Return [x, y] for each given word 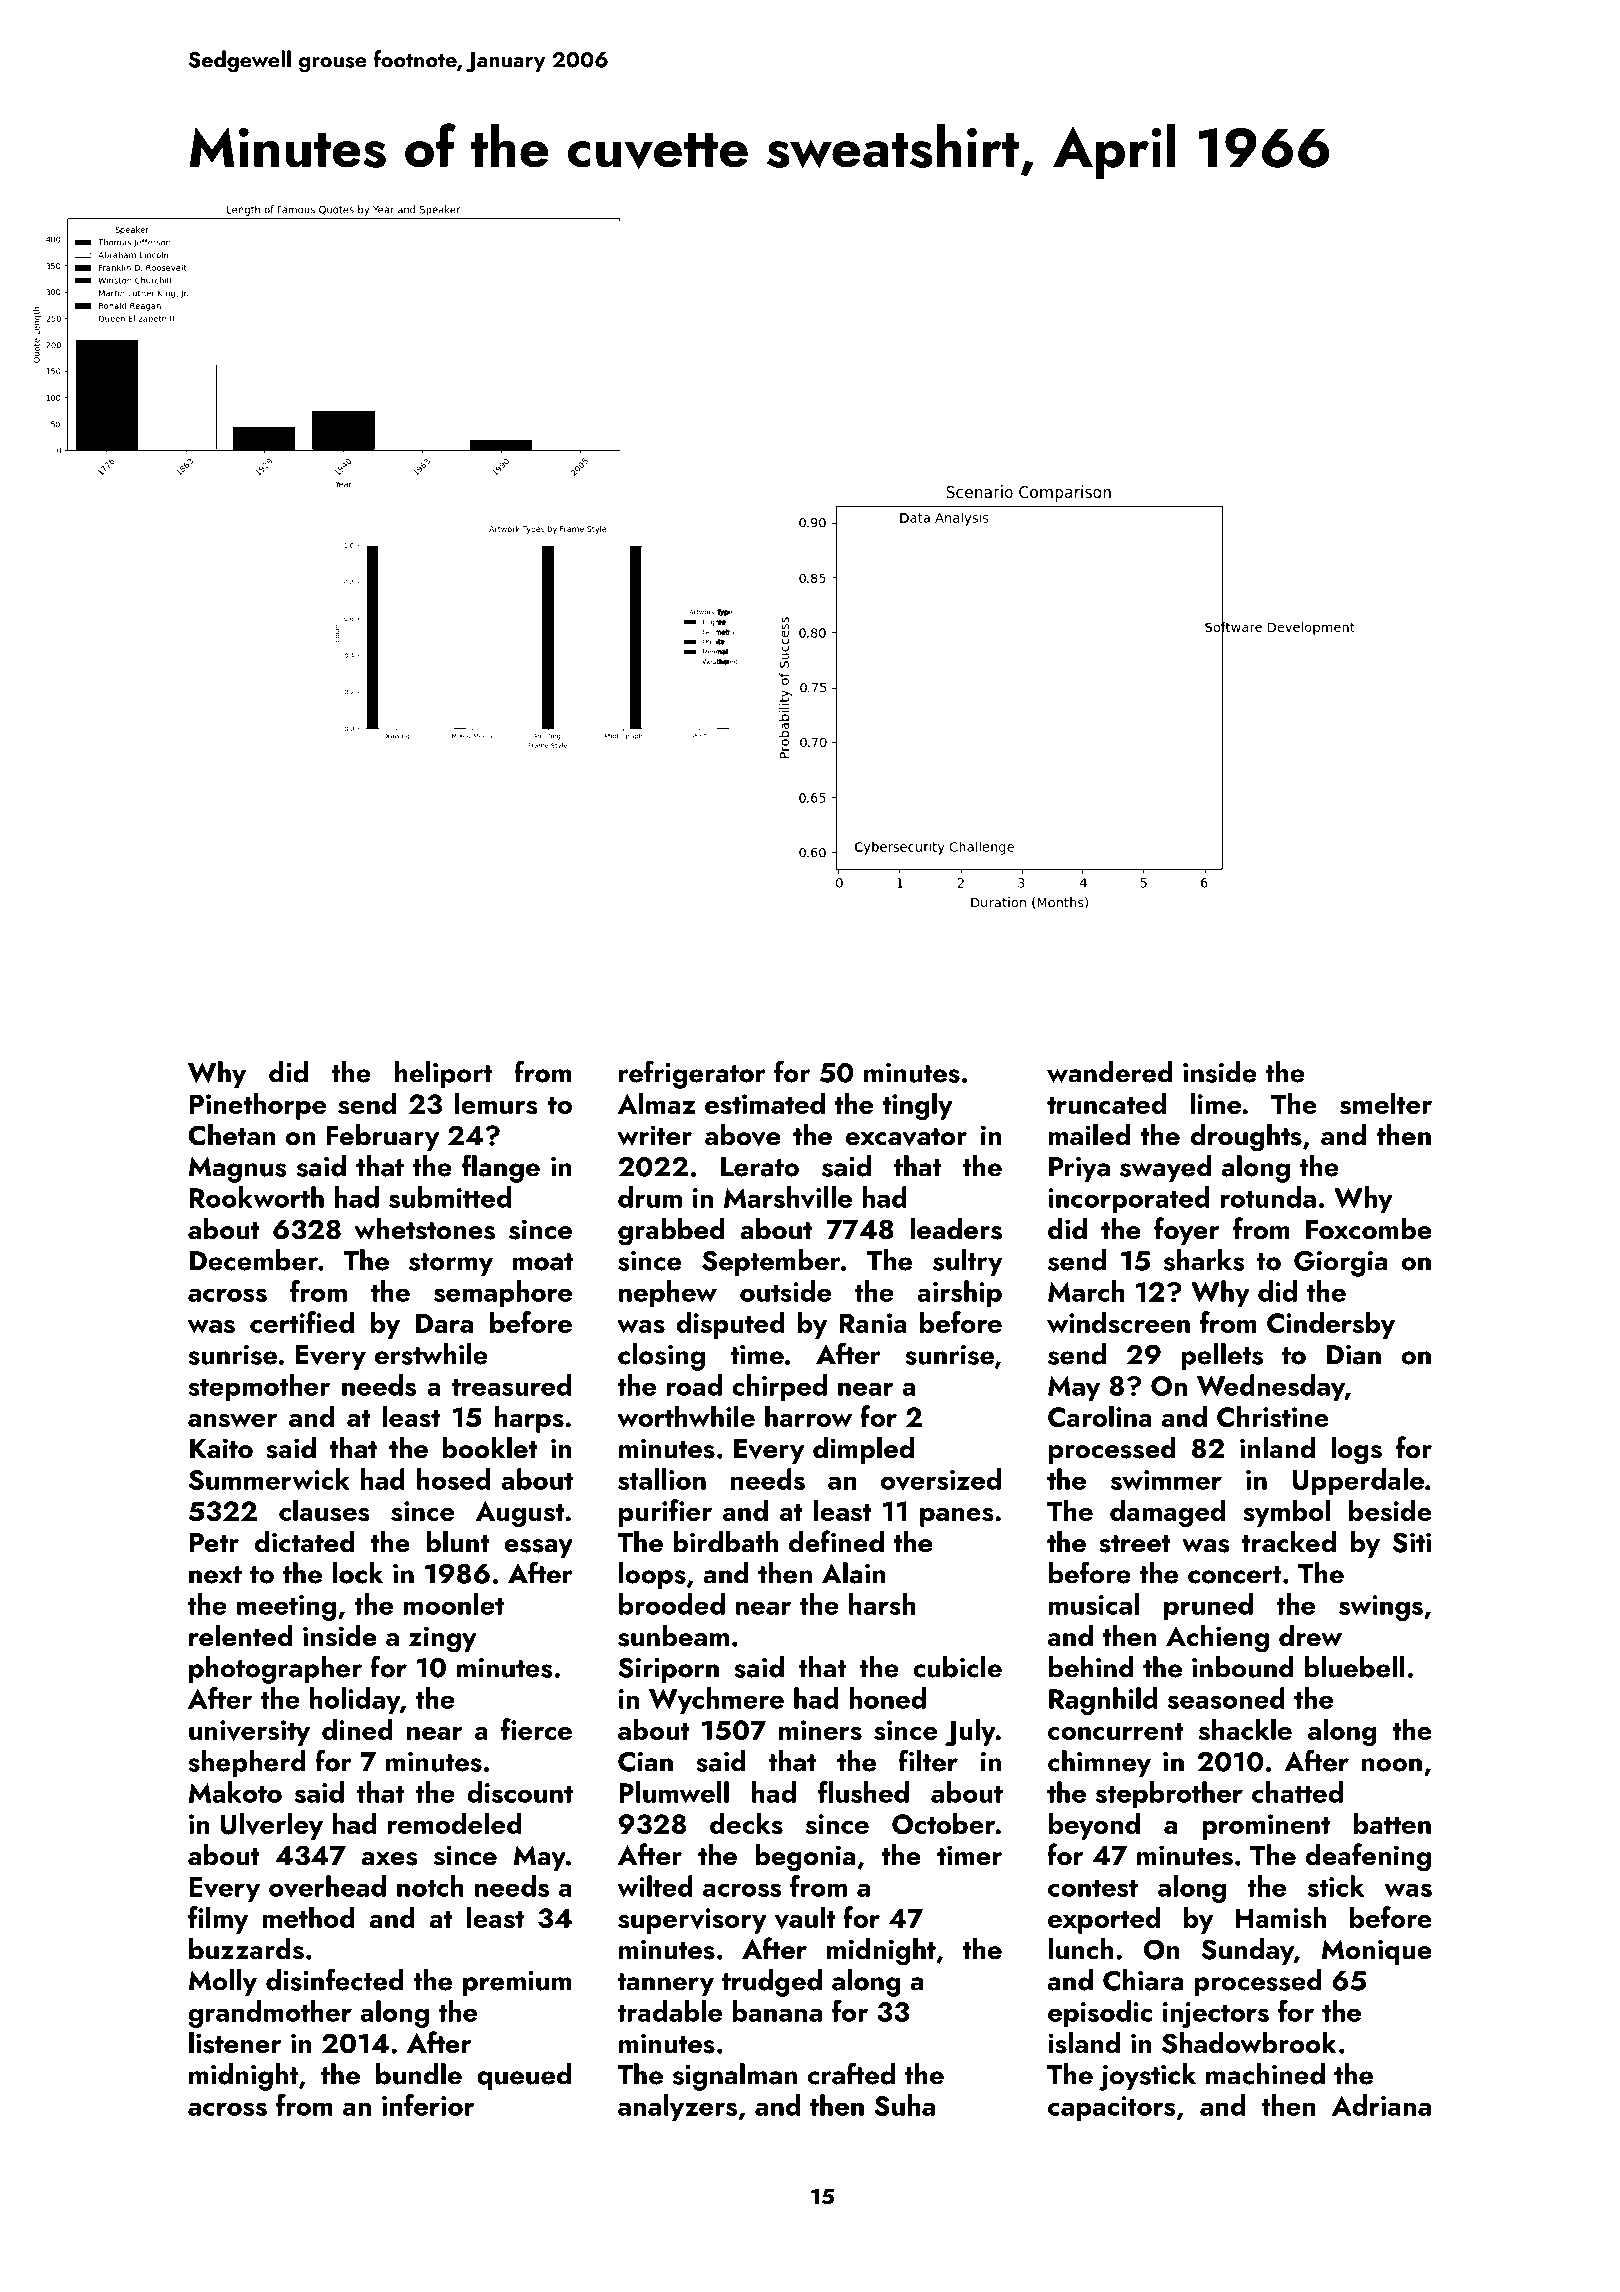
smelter [1386, 1103]
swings [1381, 1608]
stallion [662, 1479]
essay [538, 1548]
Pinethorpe [258, 1106]
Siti [1411, 1542]
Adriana [1381, 2105]
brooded [672, 1604]
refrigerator [692, 1074]
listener [235, 2043]
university [249, 1733]
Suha [904, 2105]
